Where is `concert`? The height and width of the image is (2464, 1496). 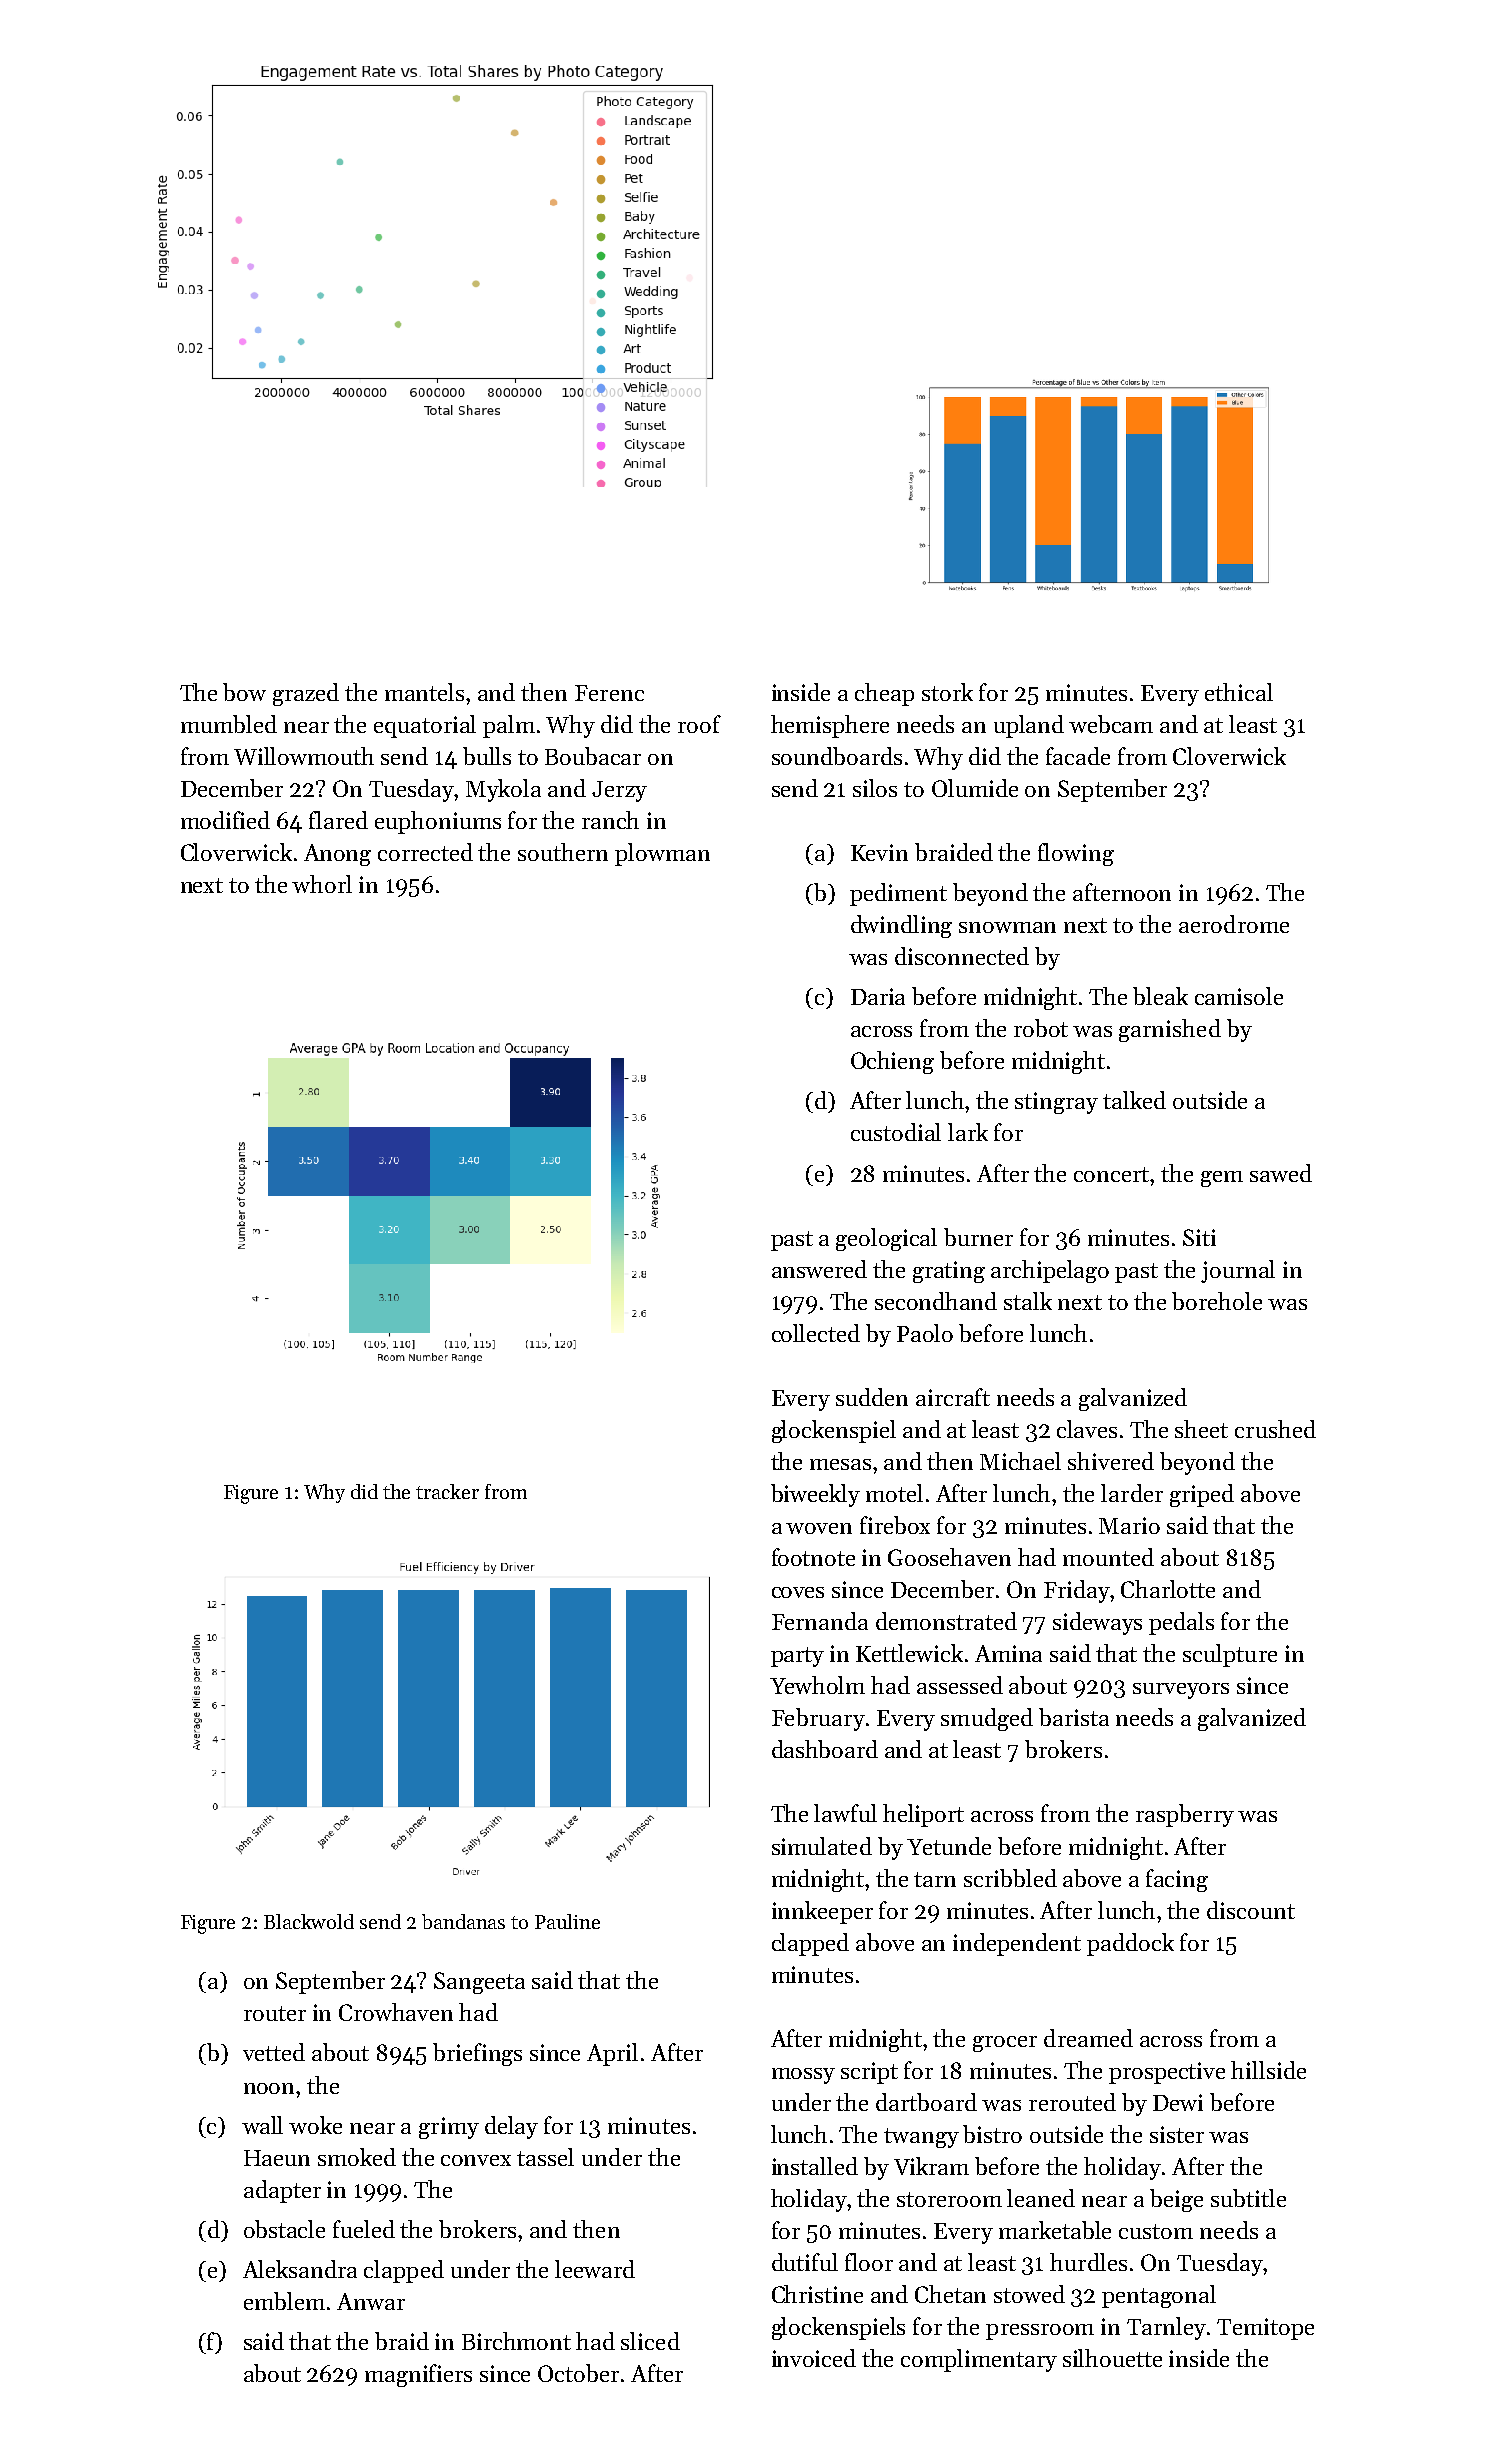 concert is located at coordinates (1111, 1174).
